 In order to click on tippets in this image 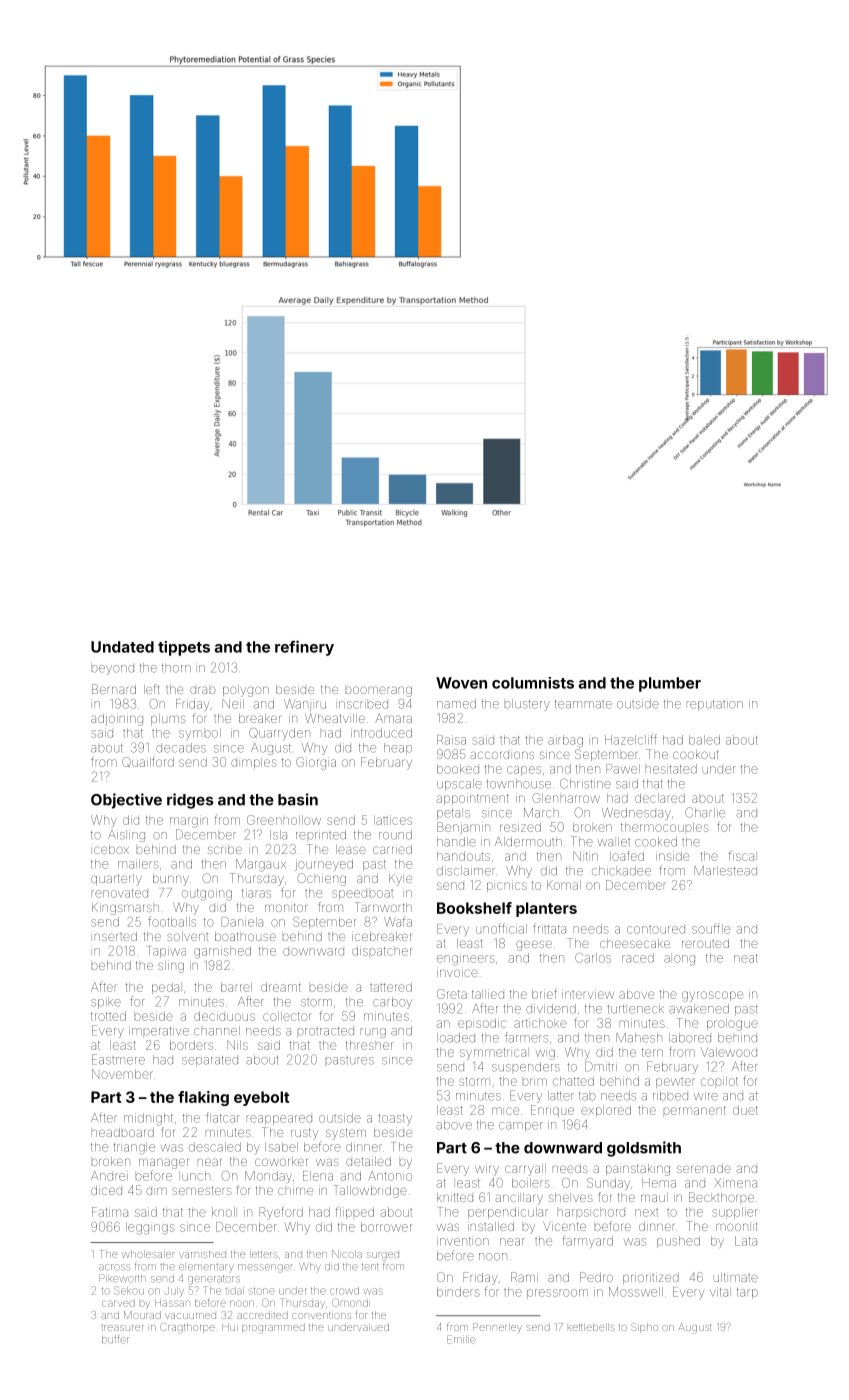, I will do `click(184, 648)`.
